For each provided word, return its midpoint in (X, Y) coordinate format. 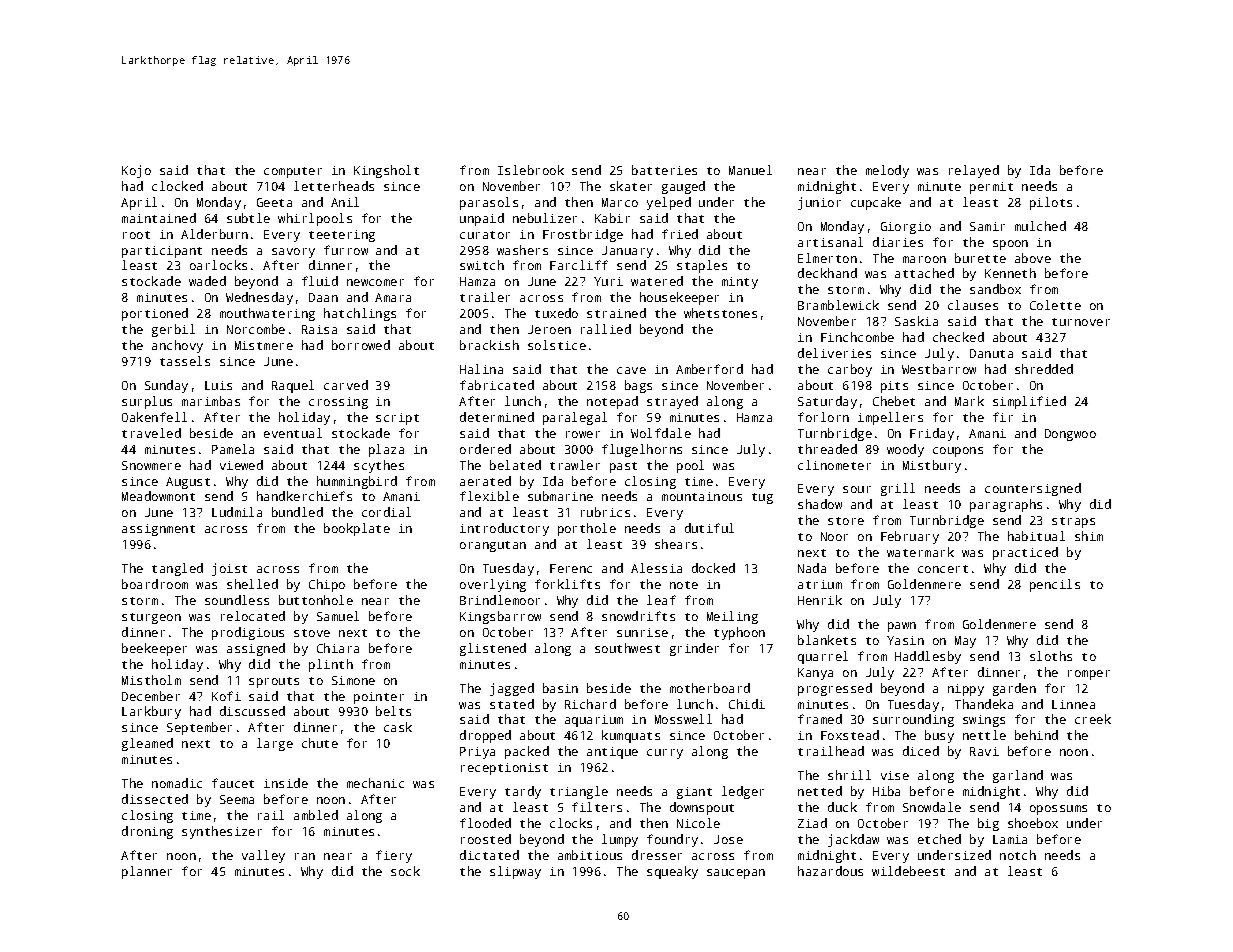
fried (680, 234)
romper (1089, 675)
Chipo (327, 585)
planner (147, 872)
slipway (515, 872)
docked (713, 568)
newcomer (375, 282)
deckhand (827, 273)
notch (1018, 855)
